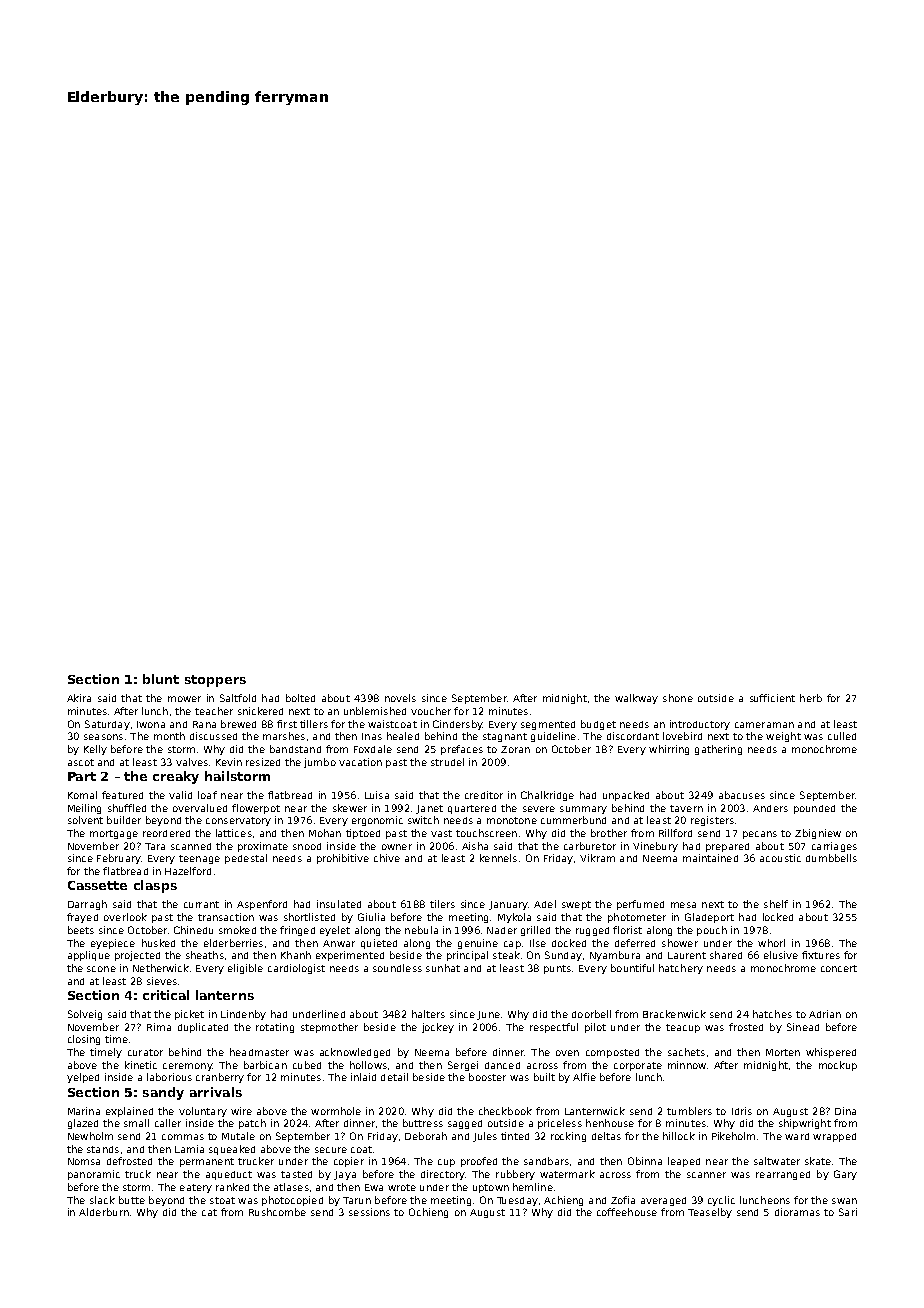 The image size is (924, 1308). What do you see at coordinates (229, 1175) in the document?
I see `aqueduct` at bounding box center [229, 1175].
